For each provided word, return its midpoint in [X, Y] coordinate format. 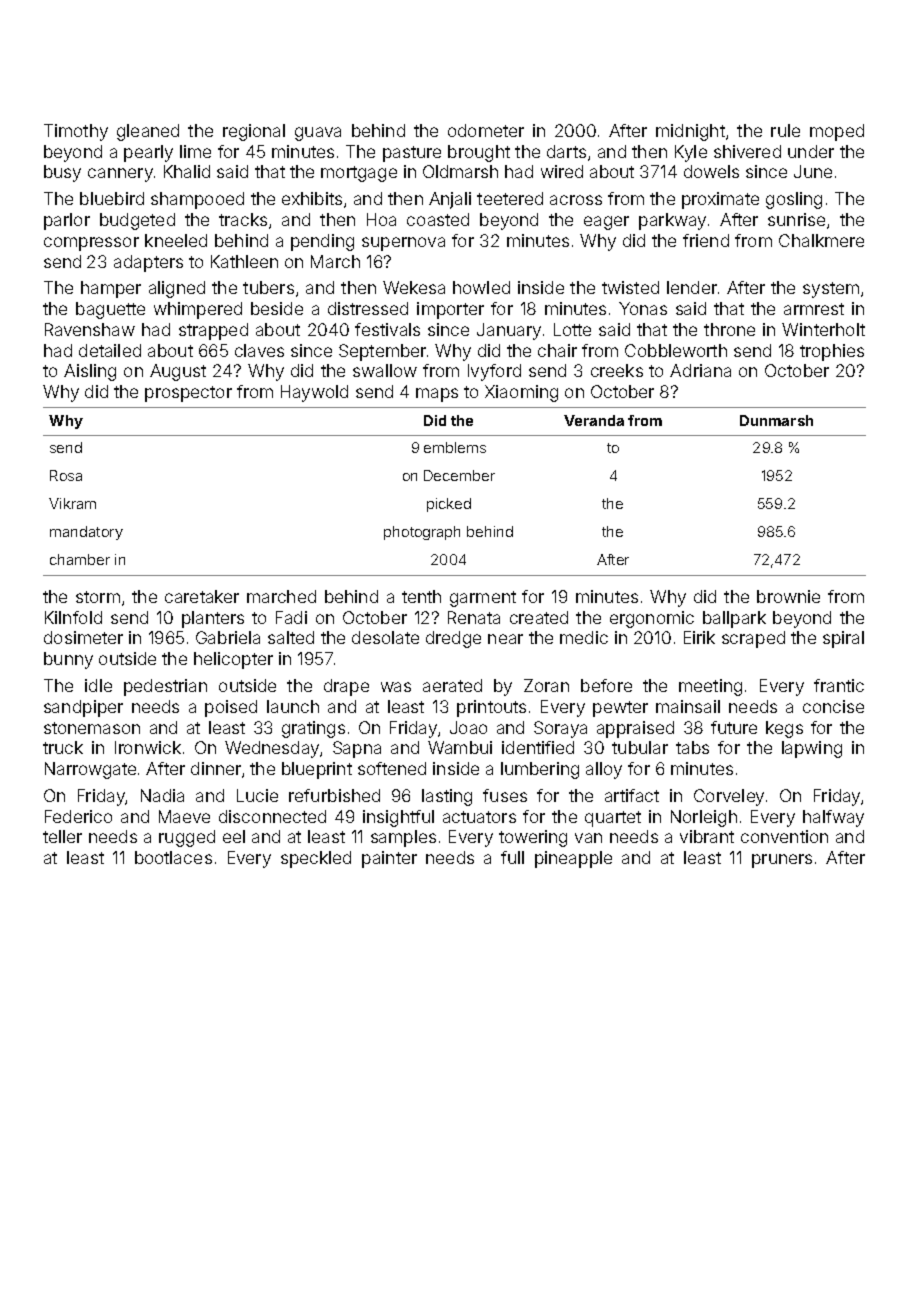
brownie [788, 596]
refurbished [334, 795]
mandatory [86, 533]
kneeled [176, 240]
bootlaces [173, 857]
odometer [486, 130]
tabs [692, 747]
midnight [690, 132]
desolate [385, 637]
